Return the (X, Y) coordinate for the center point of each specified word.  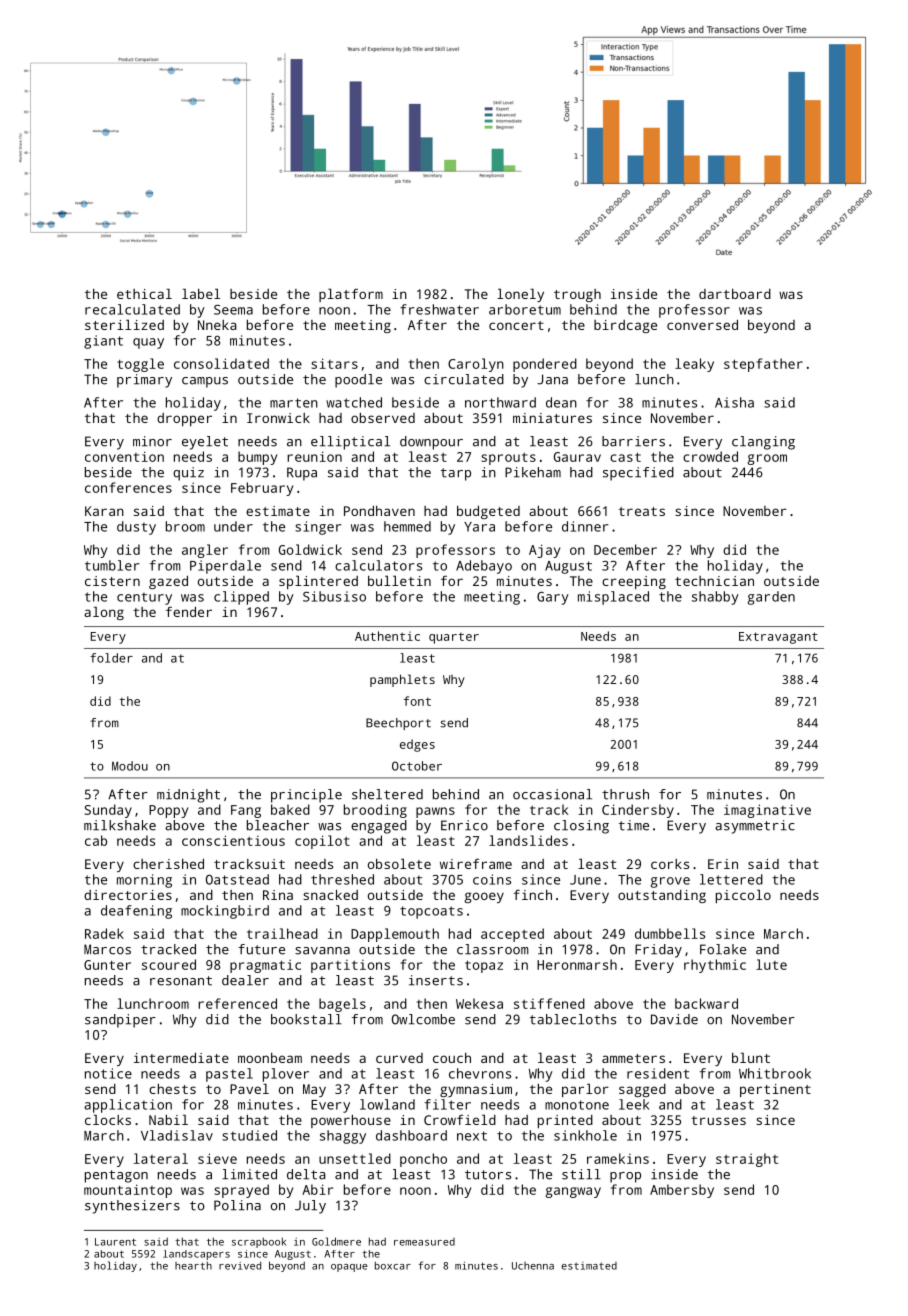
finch (532, 894)
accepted (512, 935)
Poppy (168, 811)
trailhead (282, 933)
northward (500, 402)
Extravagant (778, 638)
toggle (140, 365)
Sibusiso (334, 596)
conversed (702, 324)
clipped (241, 598)
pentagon (116, 1176)
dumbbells (670, 933)
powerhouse (351, 1121)
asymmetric (755, 827)
